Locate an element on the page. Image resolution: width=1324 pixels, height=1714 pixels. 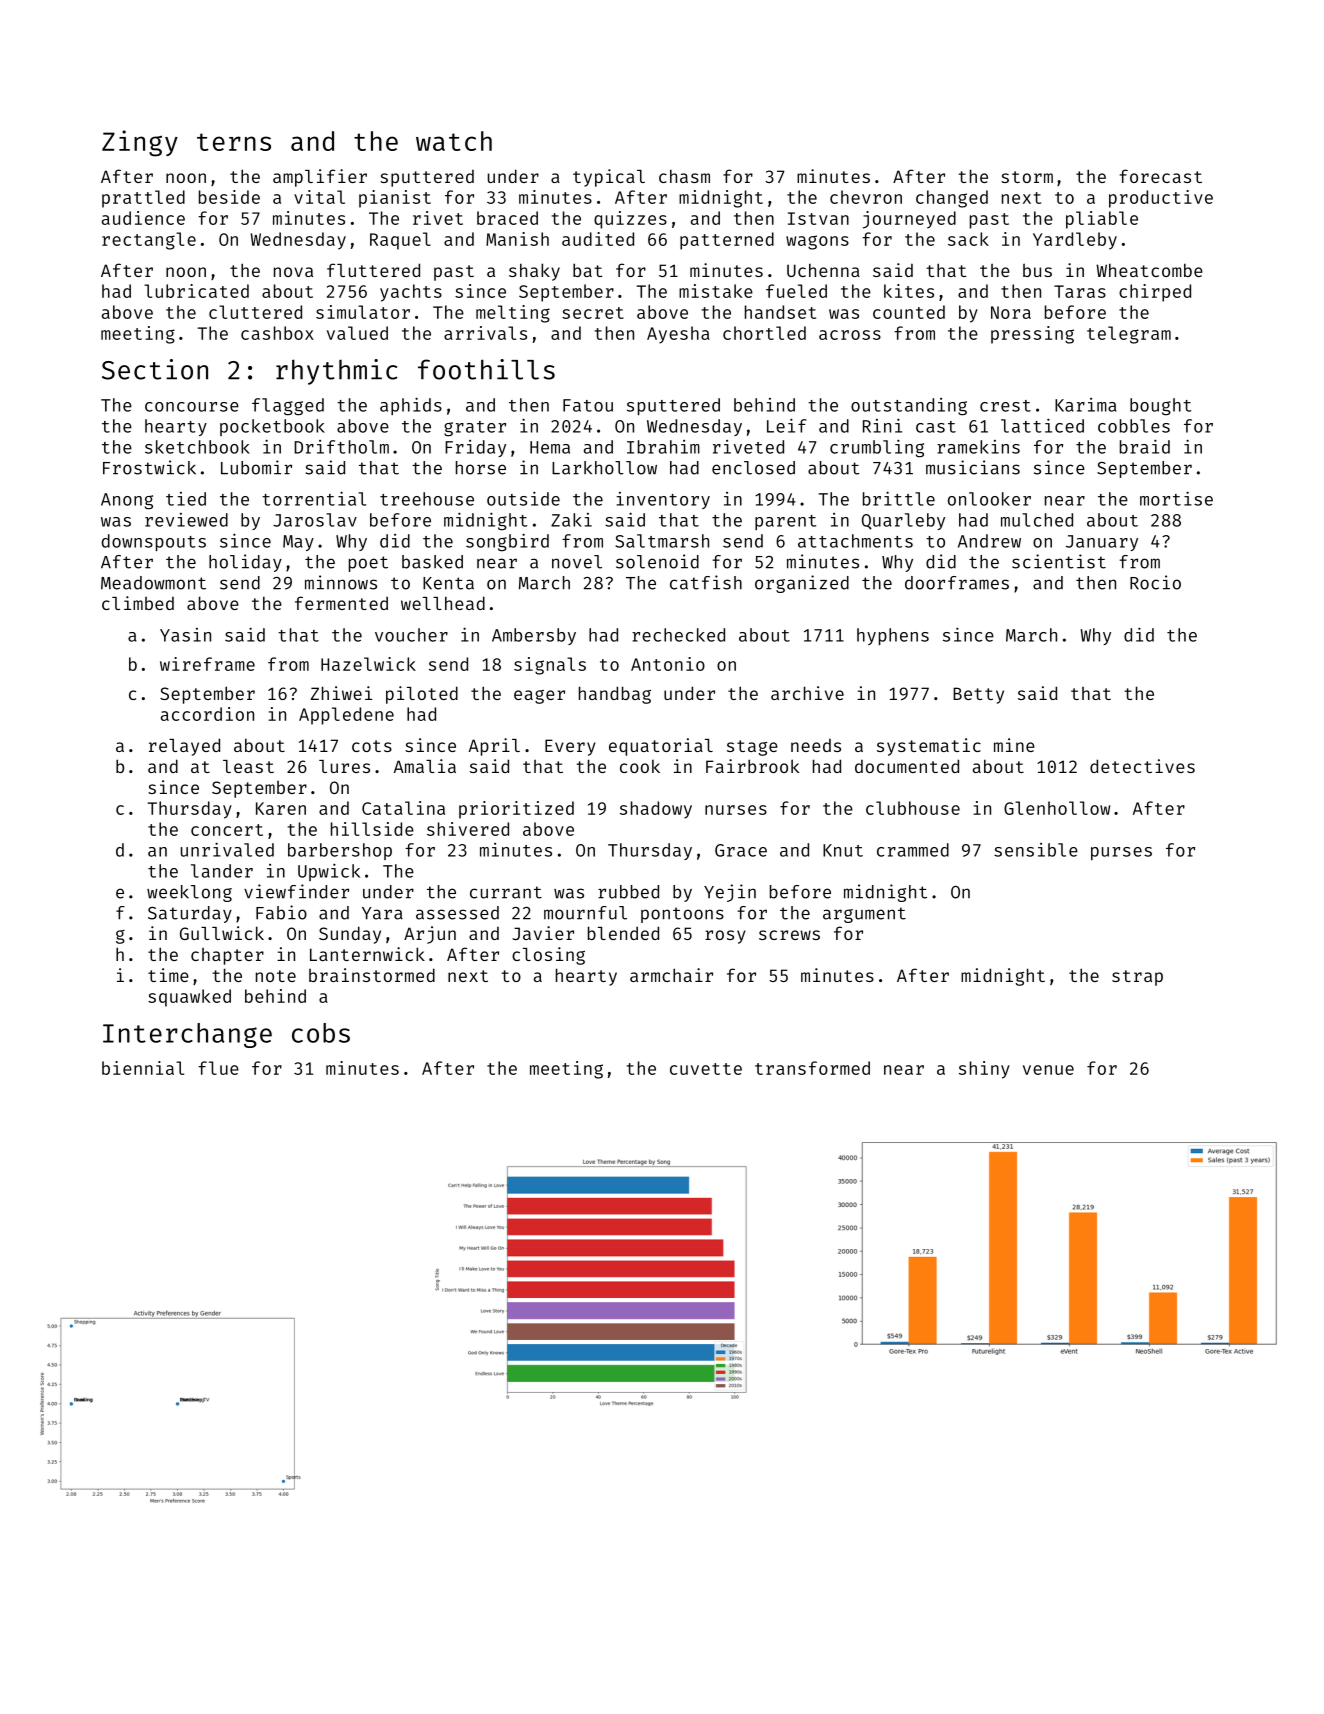
brittle is located at coordinates (899, 498).
